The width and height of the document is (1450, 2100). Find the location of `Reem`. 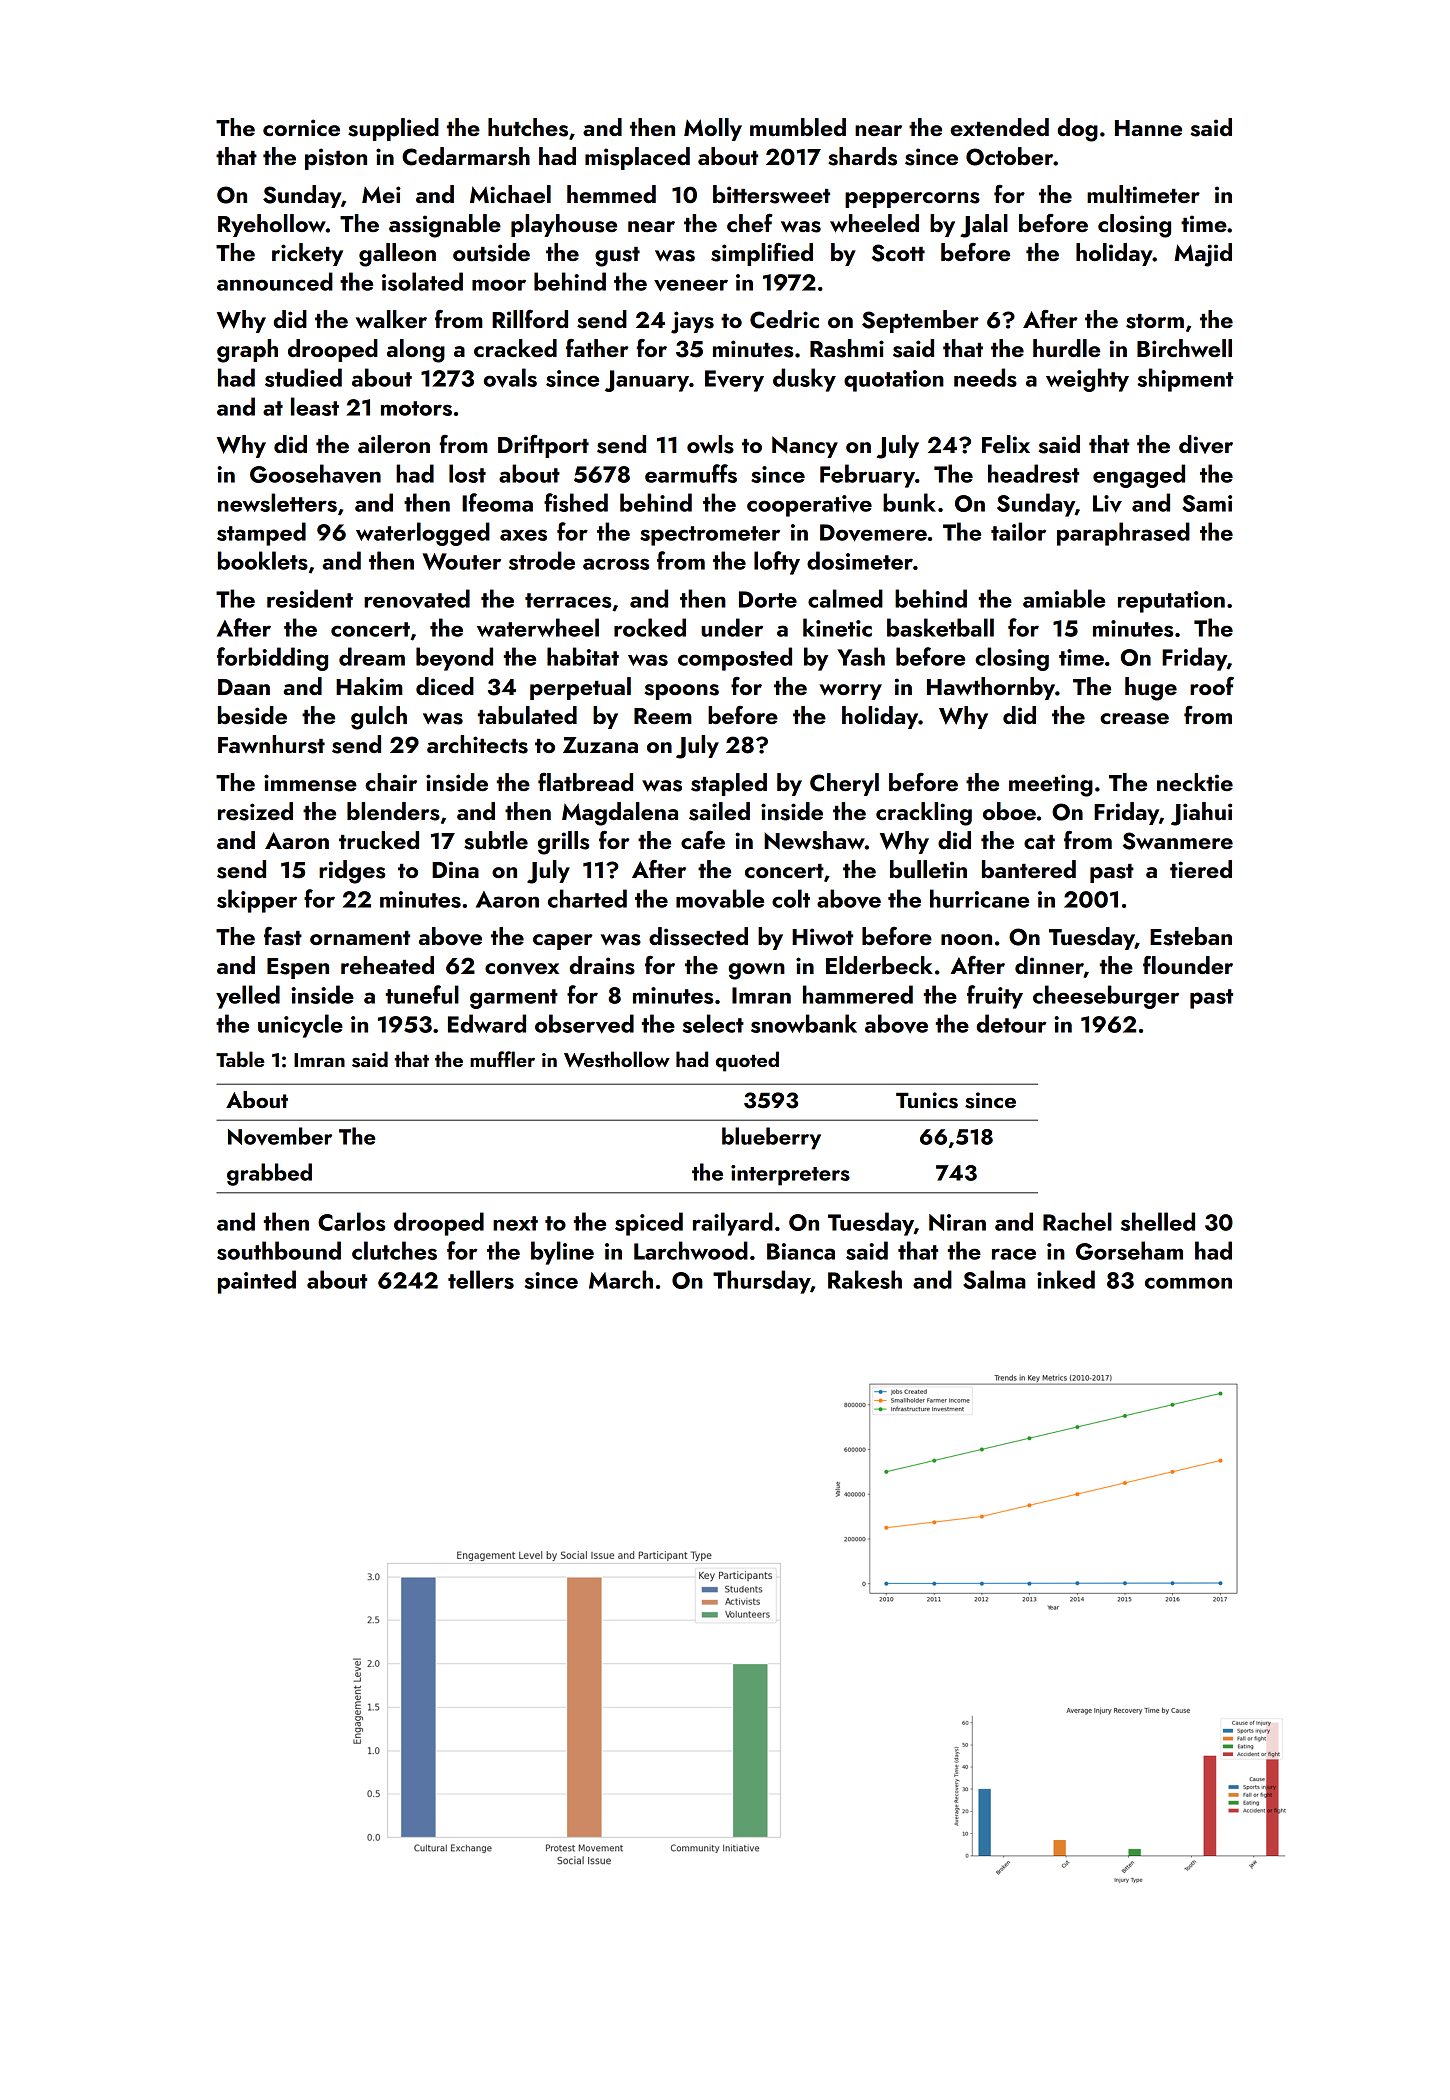

Reem is located at coordinates (663, 716).
